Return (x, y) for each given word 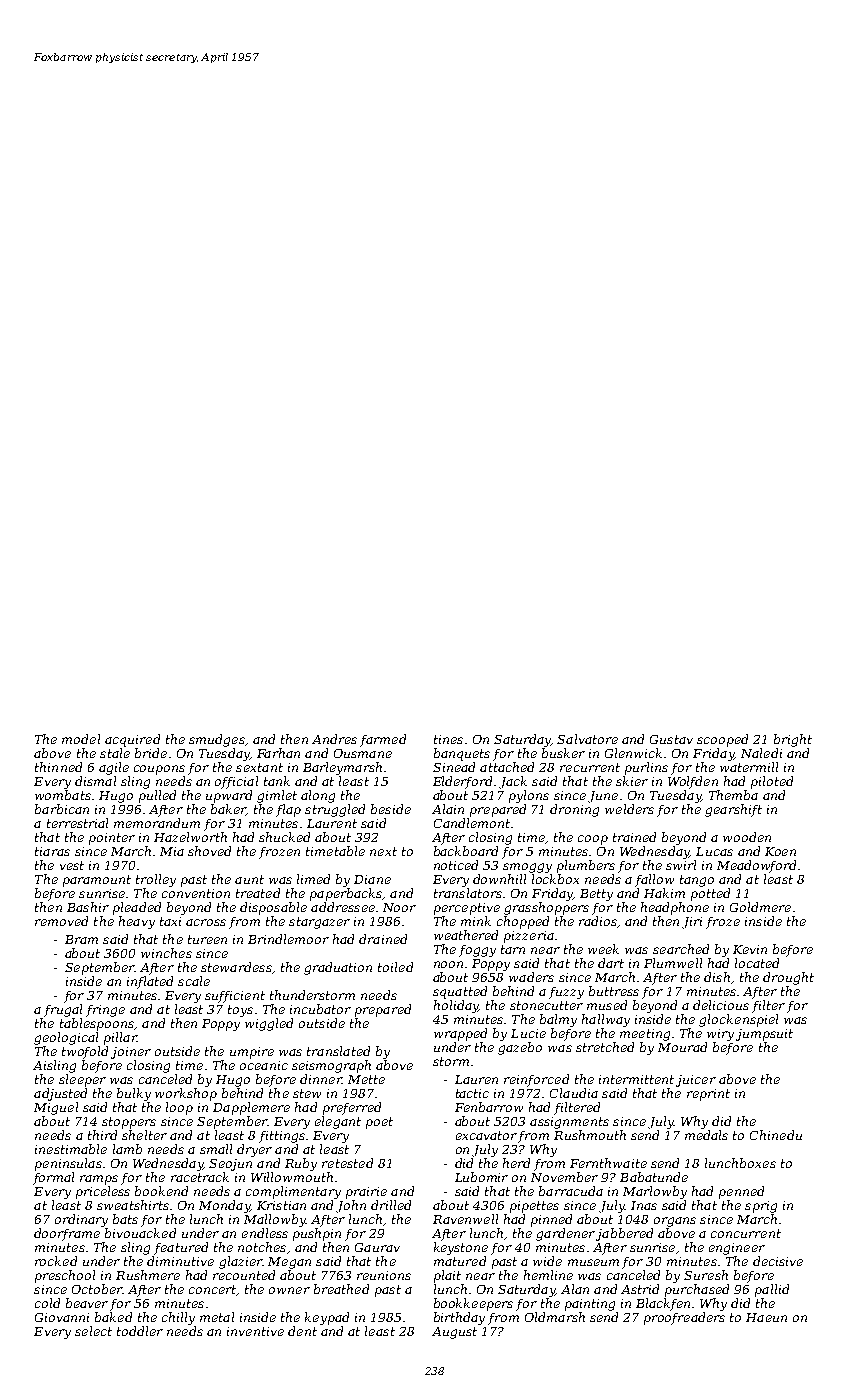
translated (338, 1051)
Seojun (230, 1165)
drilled (391, 1205)
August (454, 1333)
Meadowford (756, 866)
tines (448, 739)
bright (793, 740)
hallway (606, 1020)
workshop (186, 1094)
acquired (132, 740)
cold (47, 1303)
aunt (249, 879)
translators (468, 893)
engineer (737, 1249)
